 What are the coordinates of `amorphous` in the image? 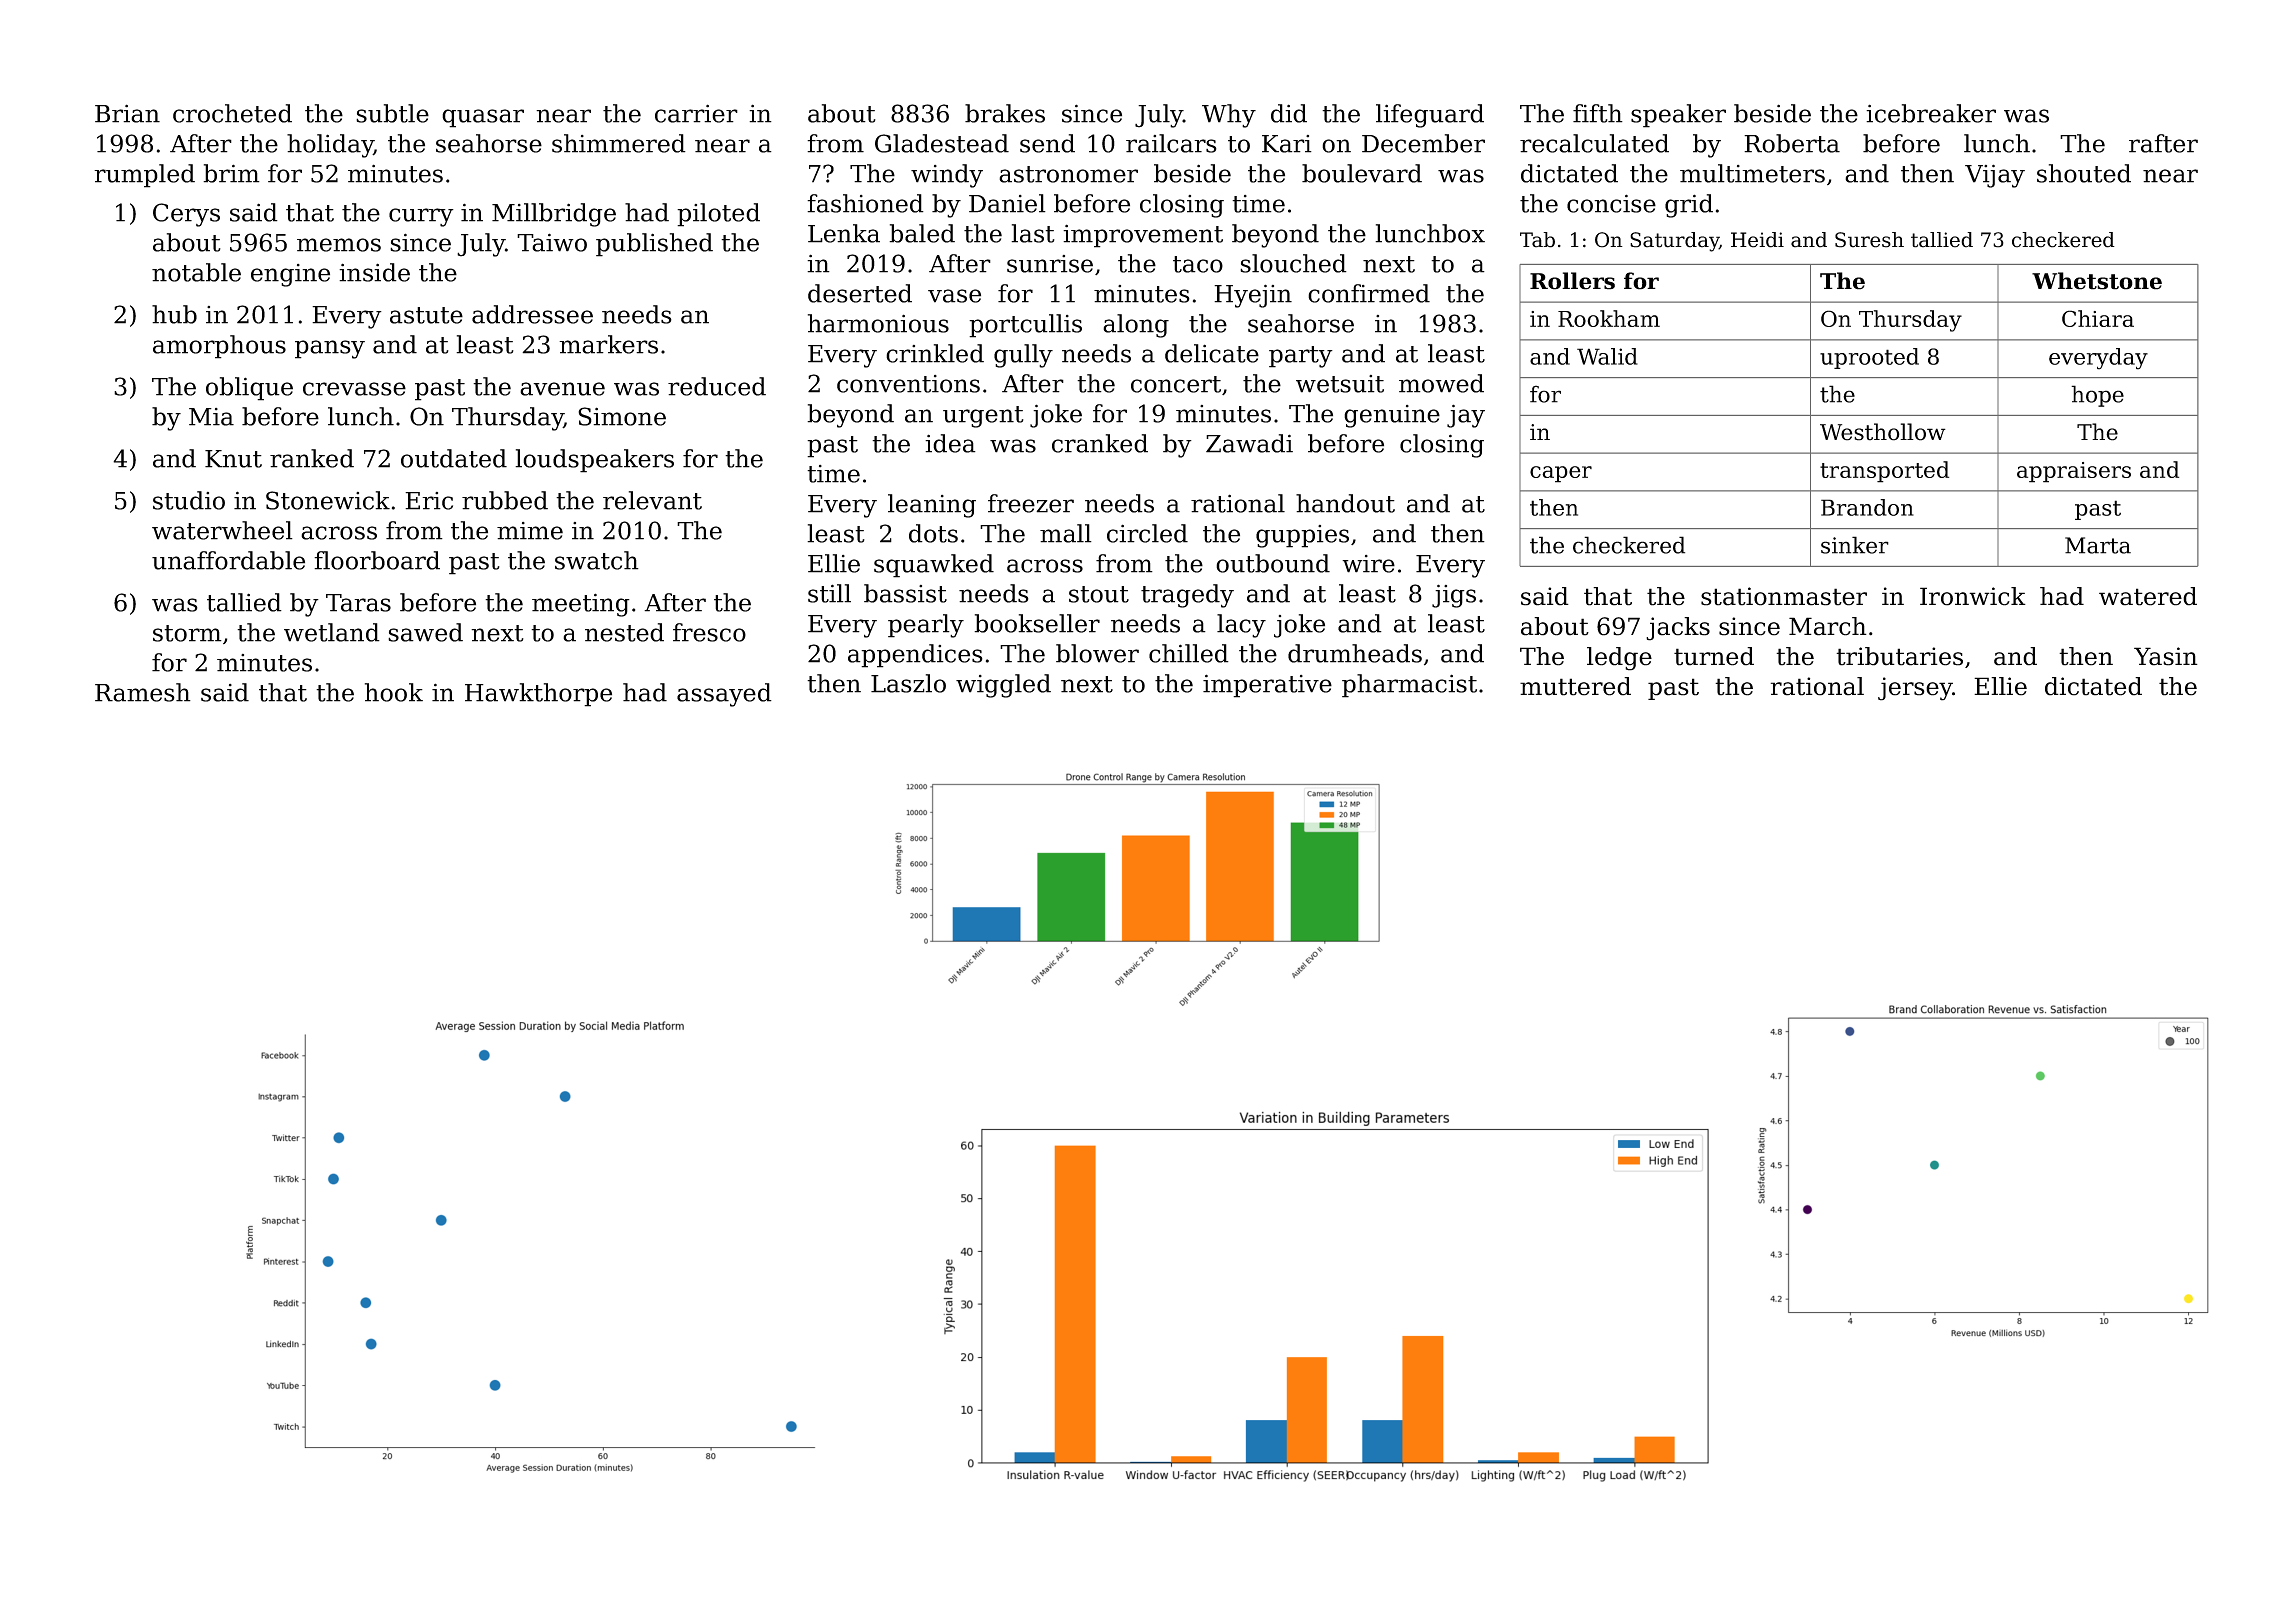 It's located at (219, 347).
